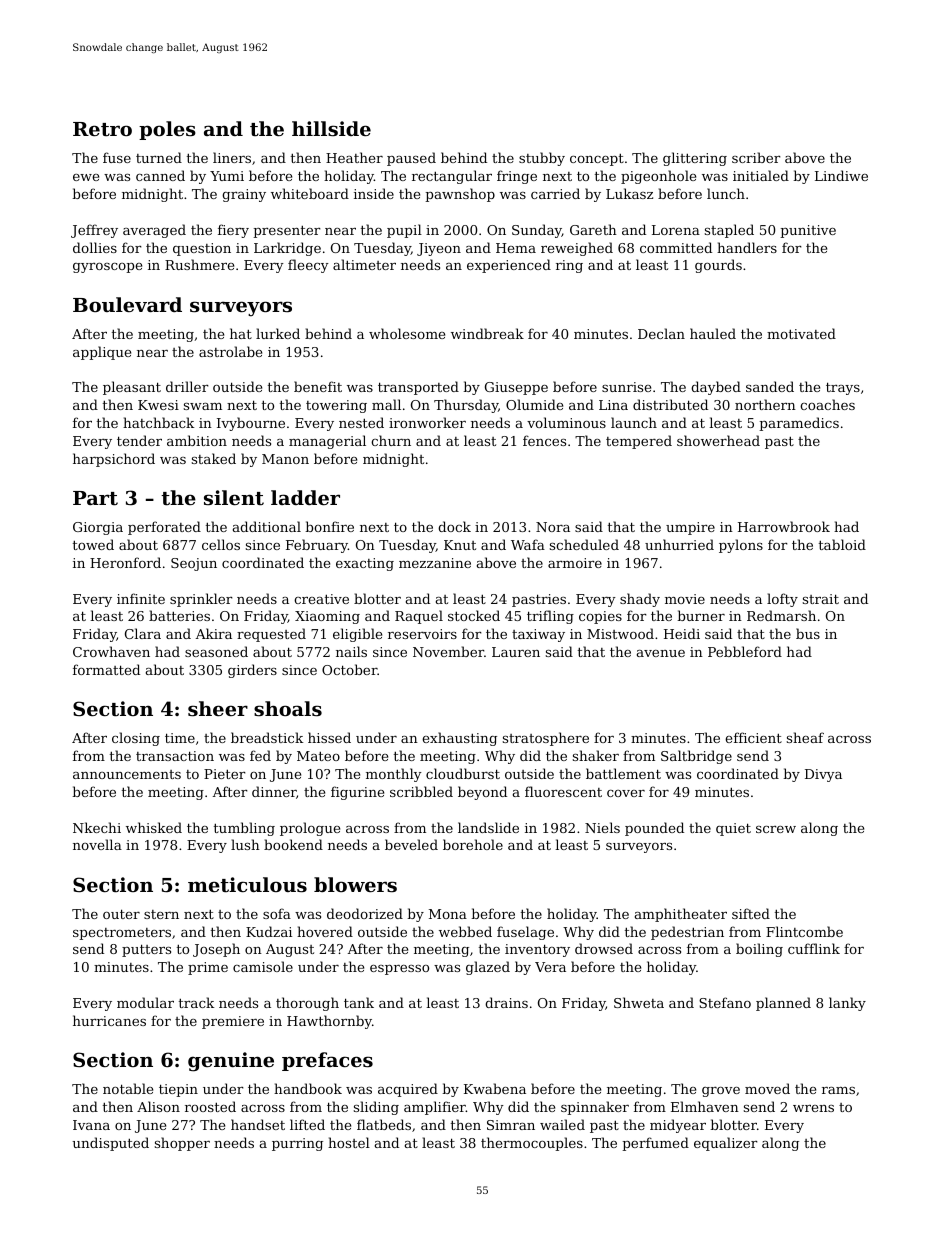 The height and width of the image is (1233, 952). Describe the element at coordinates (175, 756) in the image. I see `transaction` at that location.
